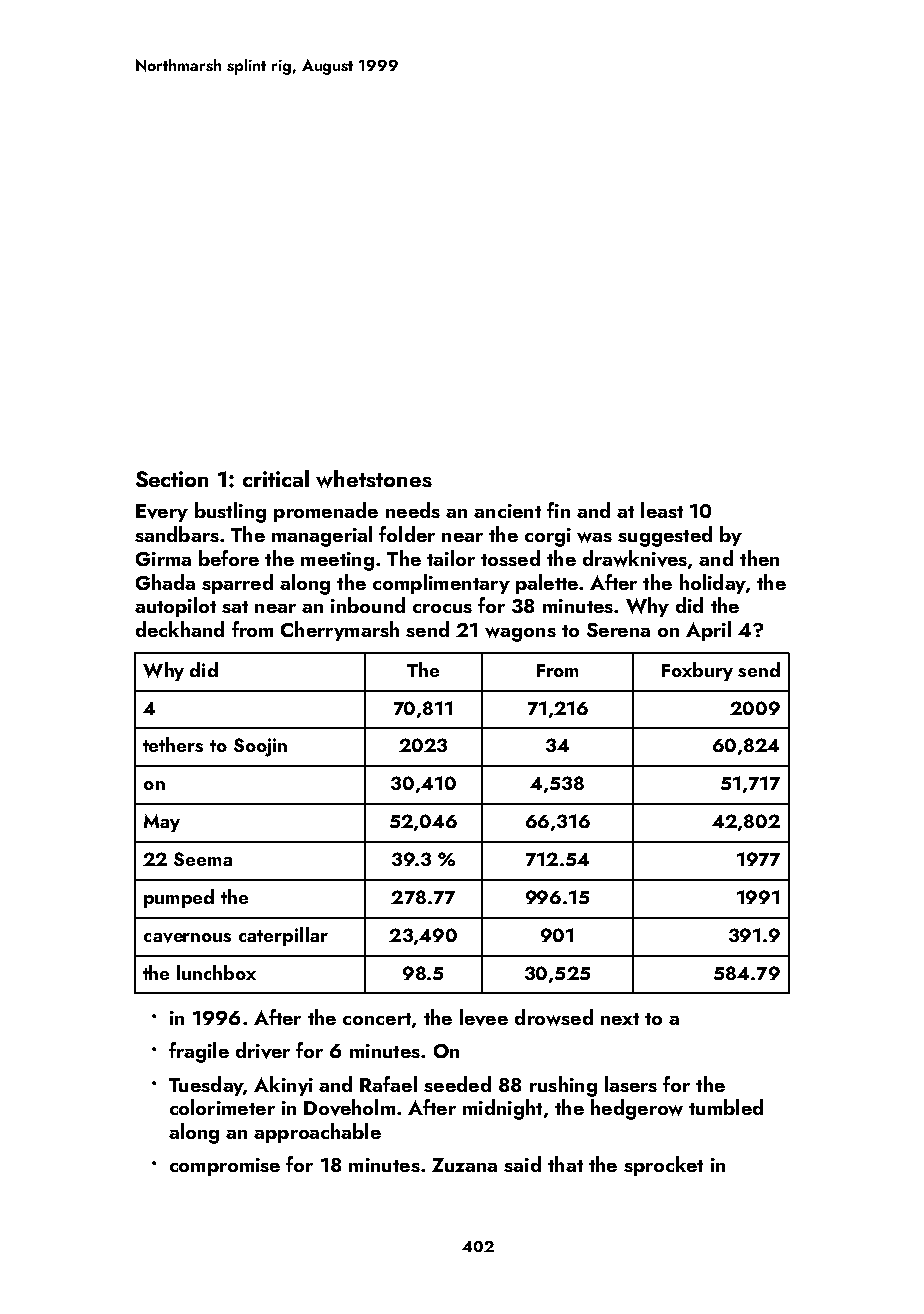 This screenshot has width=924, height=1314. I want to click on Doveholm, so click(349, 1107).
